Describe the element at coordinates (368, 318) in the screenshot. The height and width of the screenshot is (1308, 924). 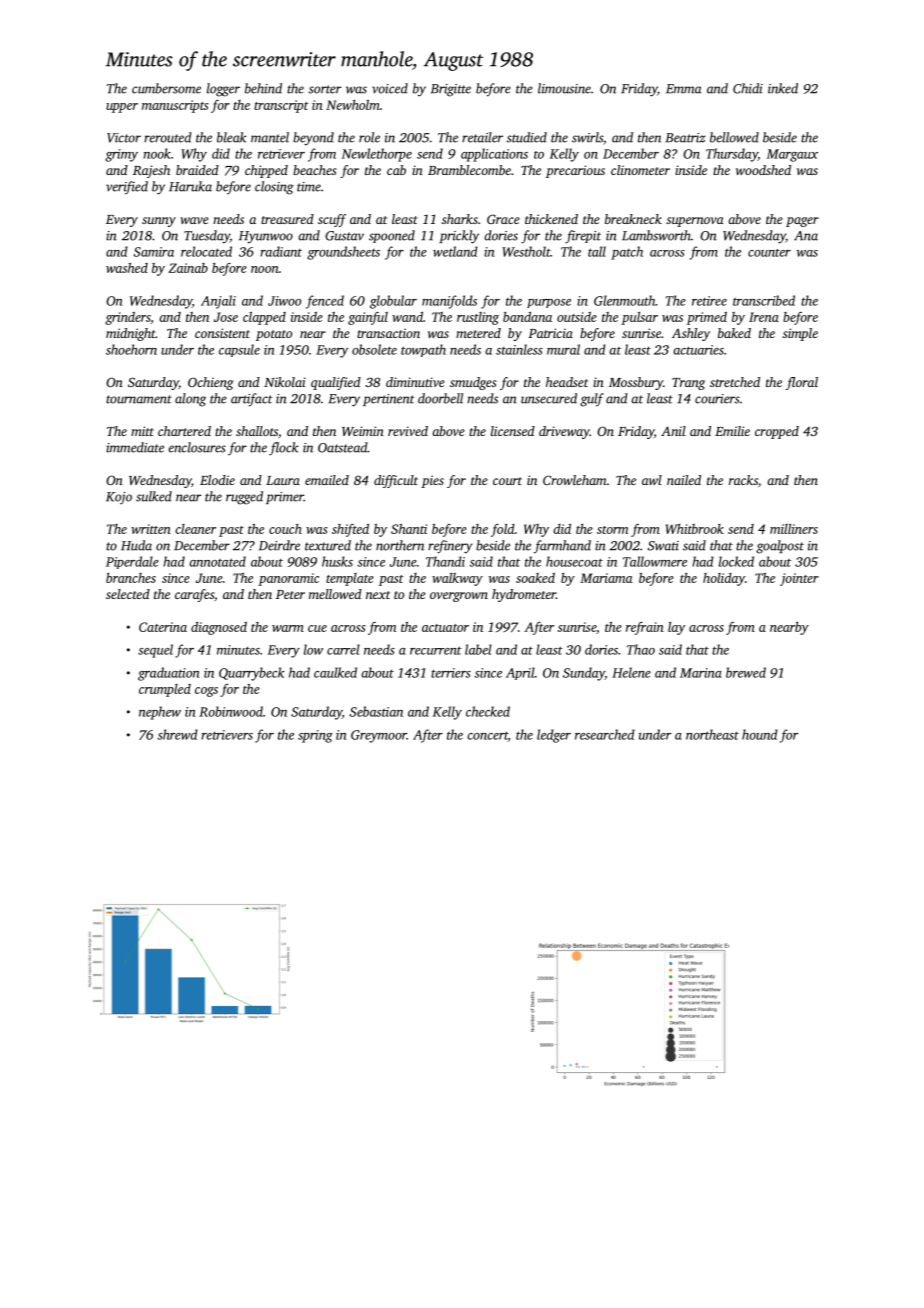
I see `gainful` at that location.
